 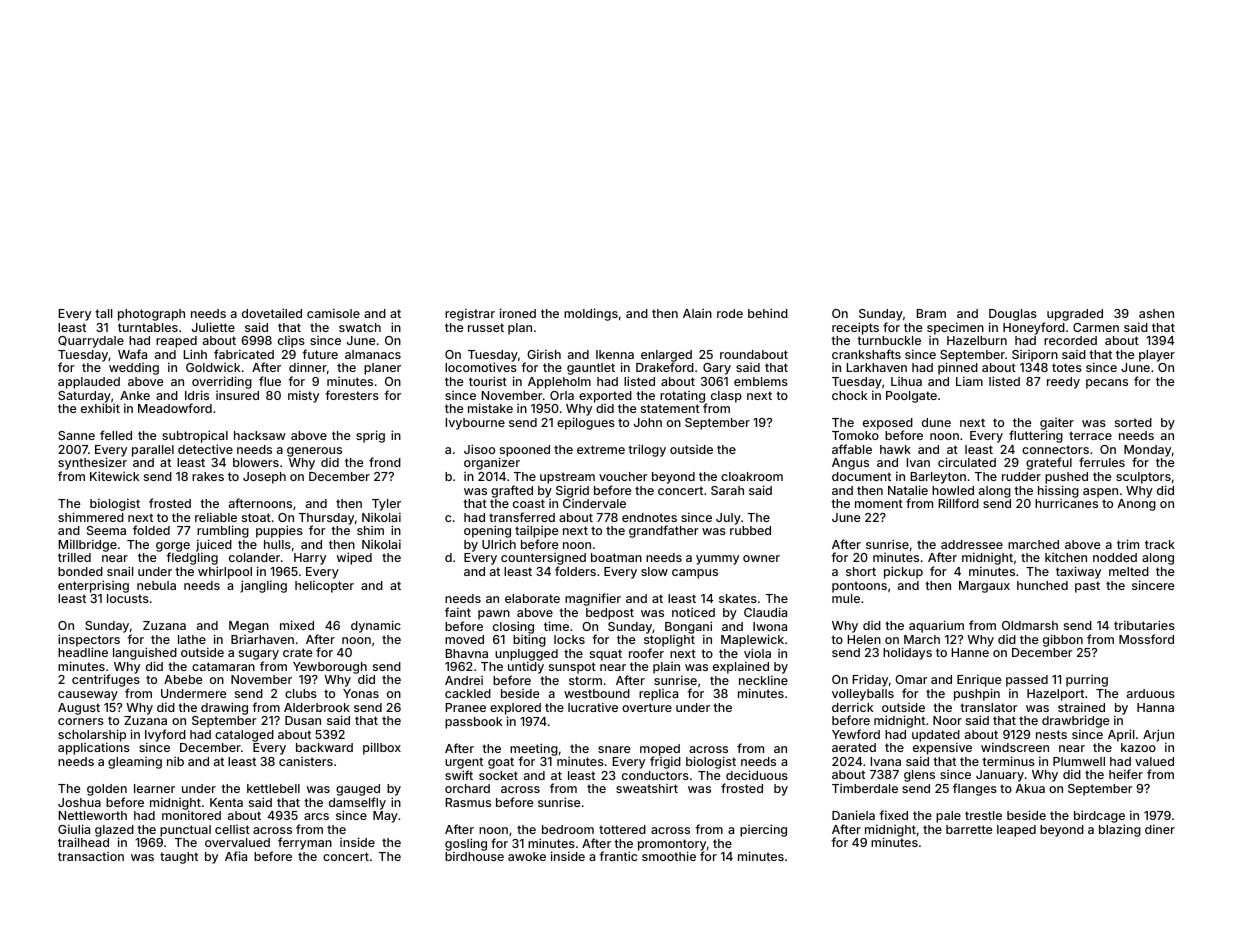 What do you see at coordinates (646, 653) in the screenshot?
I see `roofer` at bounding box center [646, 653].
